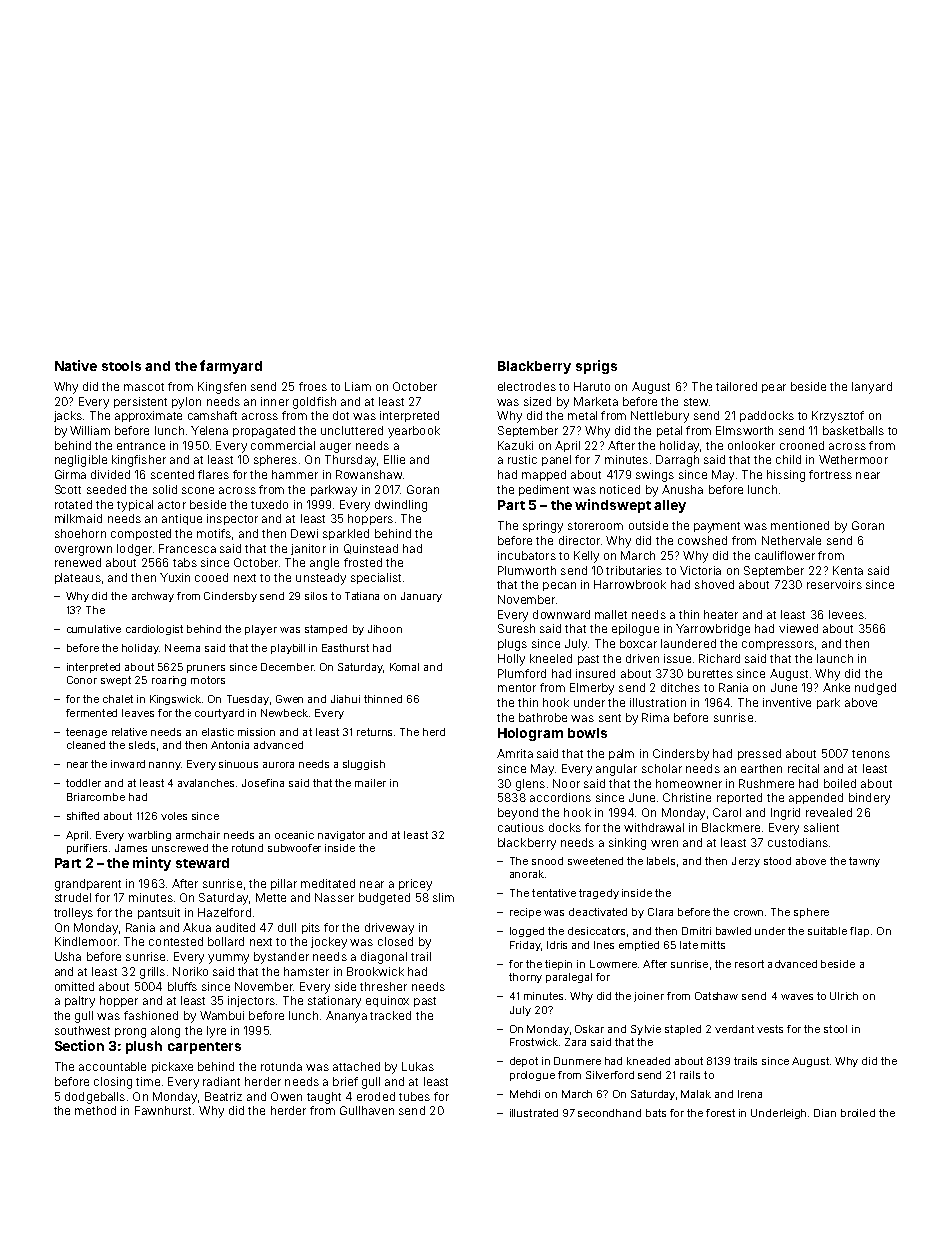 The width and height of the screenshot is (952, 1233). What do you see at coordinates (390, 1015) in the screenshot?
I see `tracked` at bounding box center [390, 1015].
